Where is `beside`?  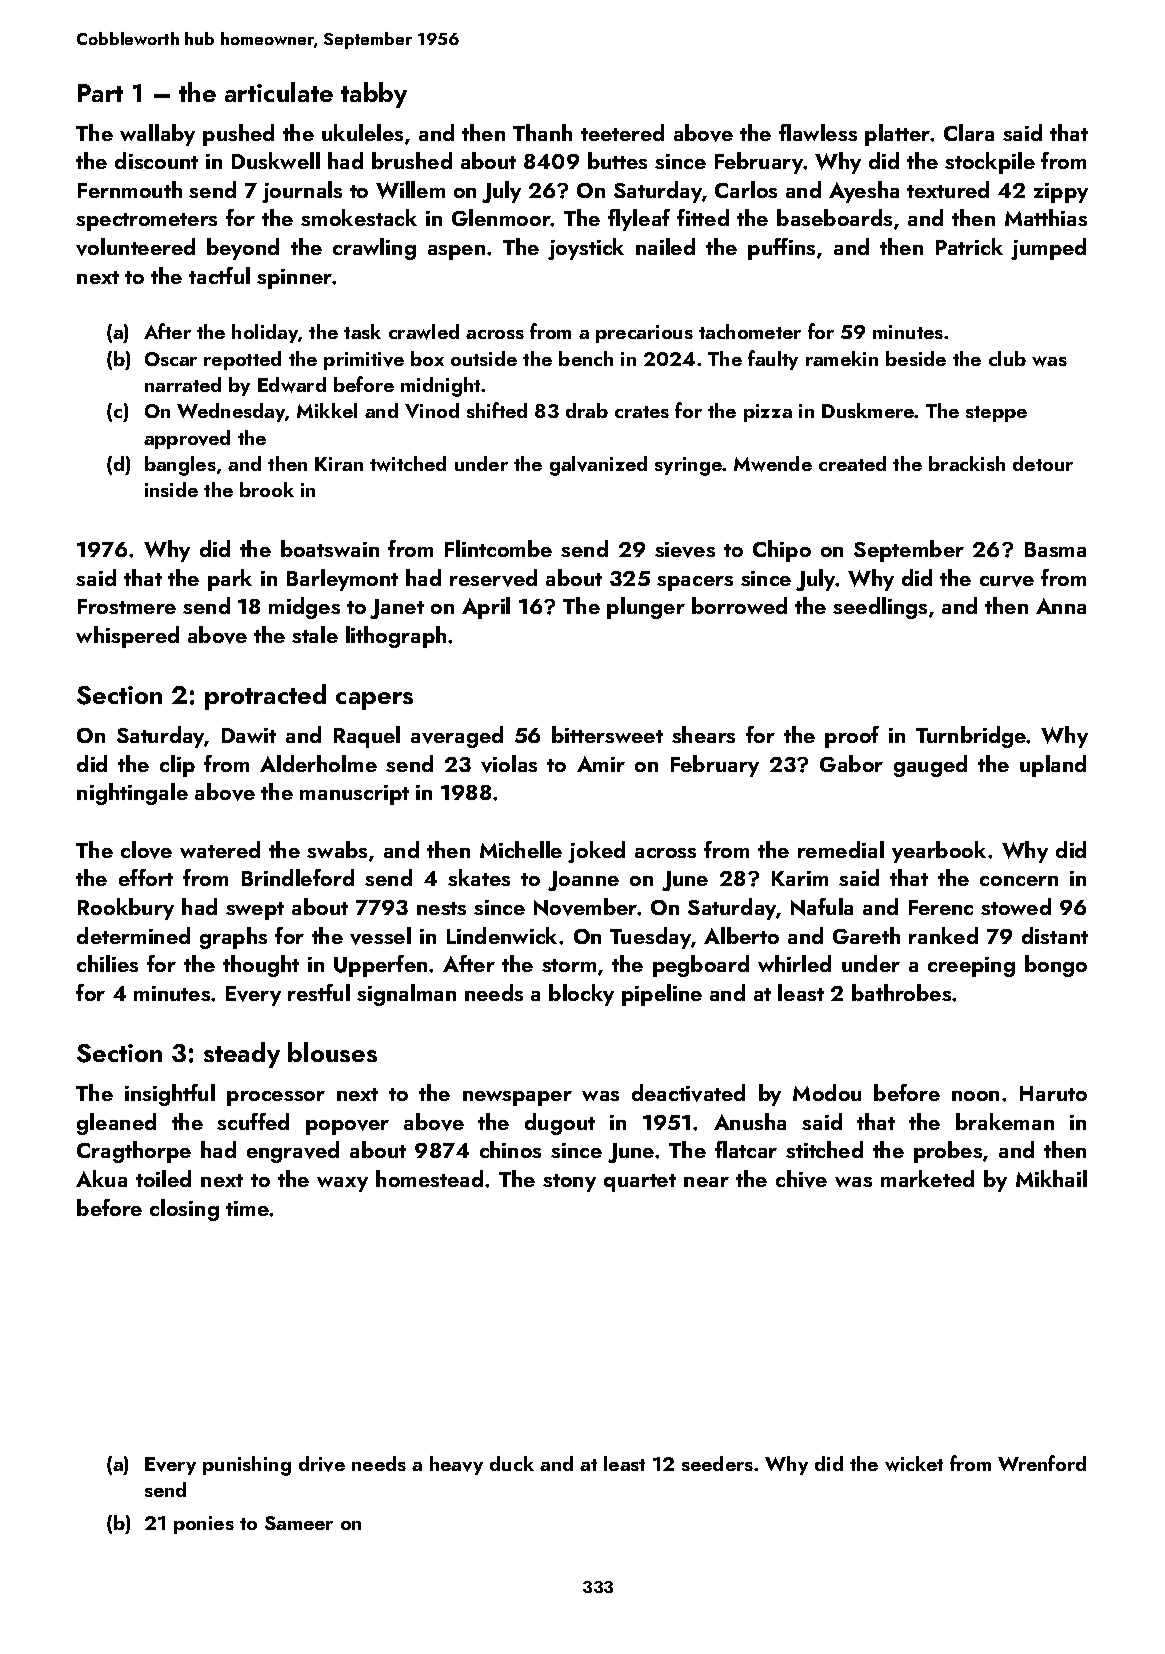 beside is located at coordinates (916, 358).
